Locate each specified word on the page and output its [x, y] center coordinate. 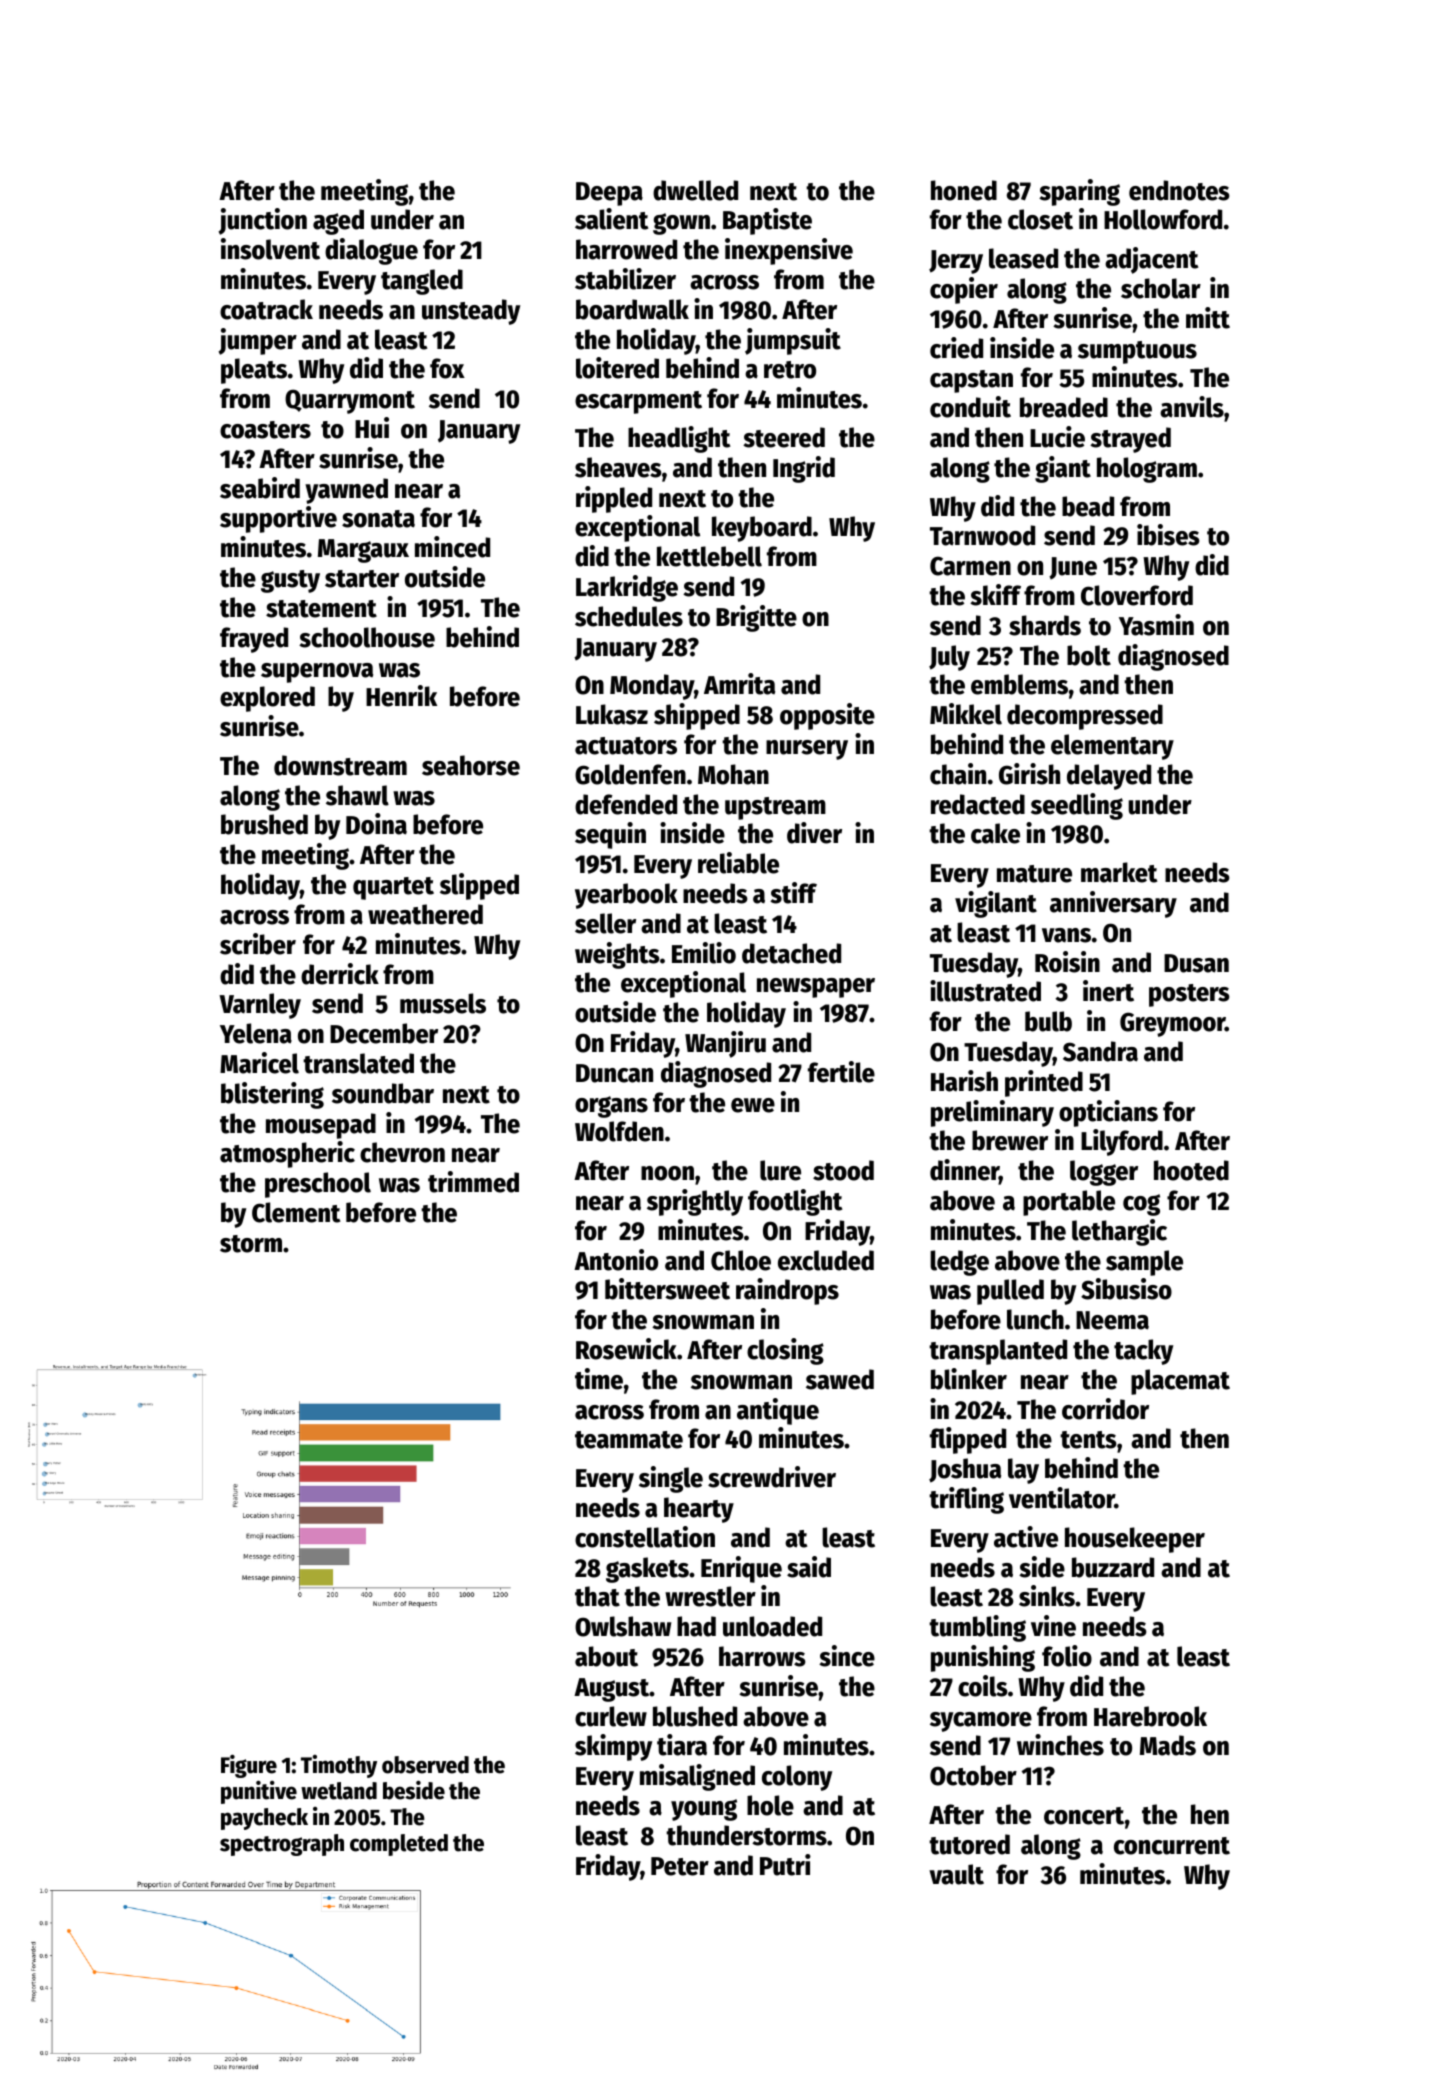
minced [452, 547]
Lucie [1057, 437]
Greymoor [1172, 1024]
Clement [296, 1212]
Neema [1112, 1320]
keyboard [762, 529]
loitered [617, 368]
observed [425, 1765]
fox [447, 368]
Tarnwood [982, 535]
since [847, 1656]
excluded [826, 1260]
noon [667, 1173]
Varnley [260, 1006]
